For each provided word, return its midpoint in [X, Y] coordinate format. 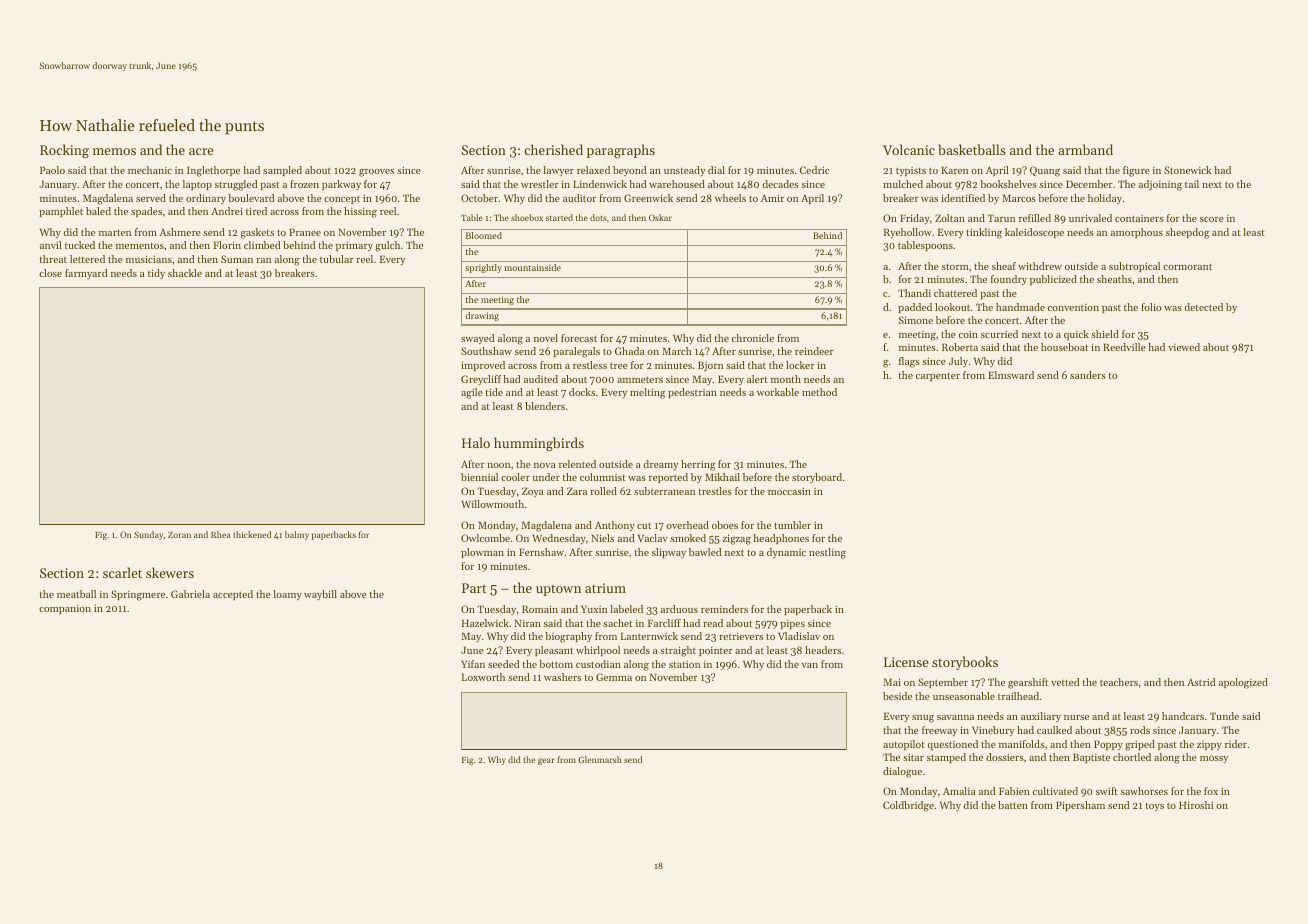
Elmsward [1011, 375]
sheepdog [1188, 233]
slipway [669, 553]
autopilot [904, 745]
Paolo [52, 170]
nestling [827, 553]
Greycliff [481, 380]
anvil [51, 245]
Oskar [660, 217]
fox [1211, 791]
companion [65, 609]
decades [781, 184]
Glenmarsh [600, 759]
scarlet [122, 572]
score [1212, 219]
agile [472, 393]
